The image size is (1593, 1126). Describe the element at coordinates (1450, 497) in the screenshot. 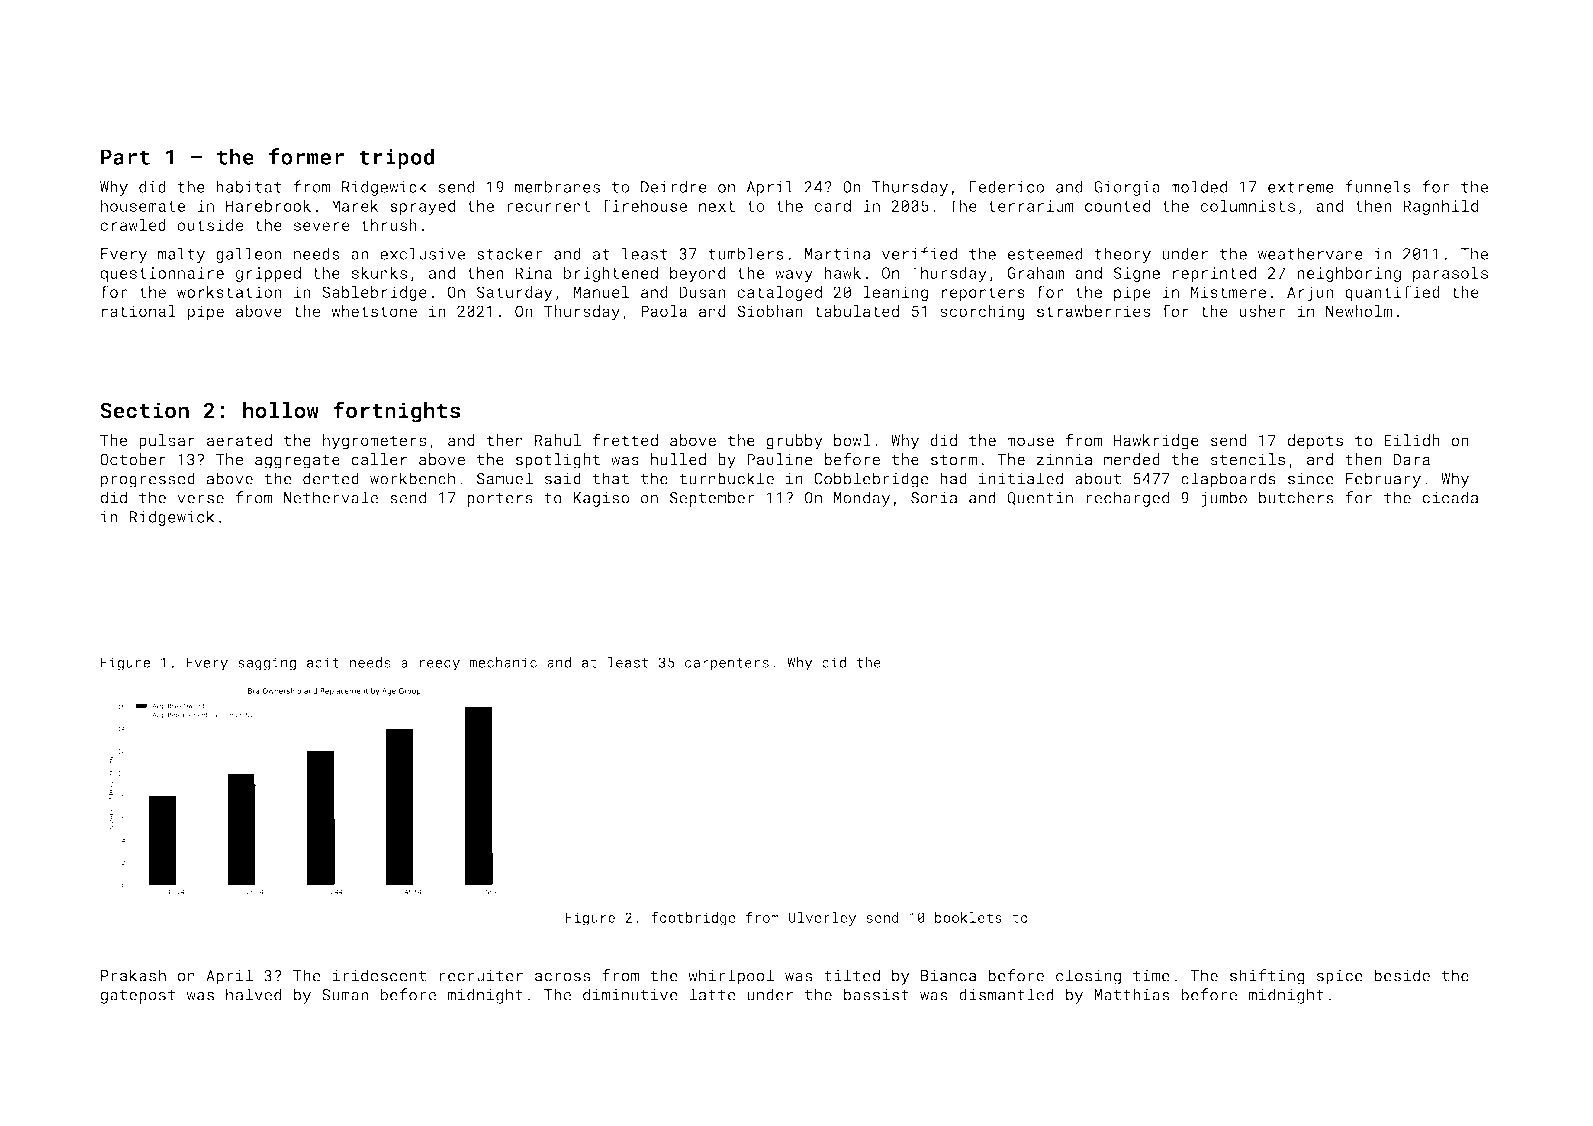

I see `cicada` at that location.
